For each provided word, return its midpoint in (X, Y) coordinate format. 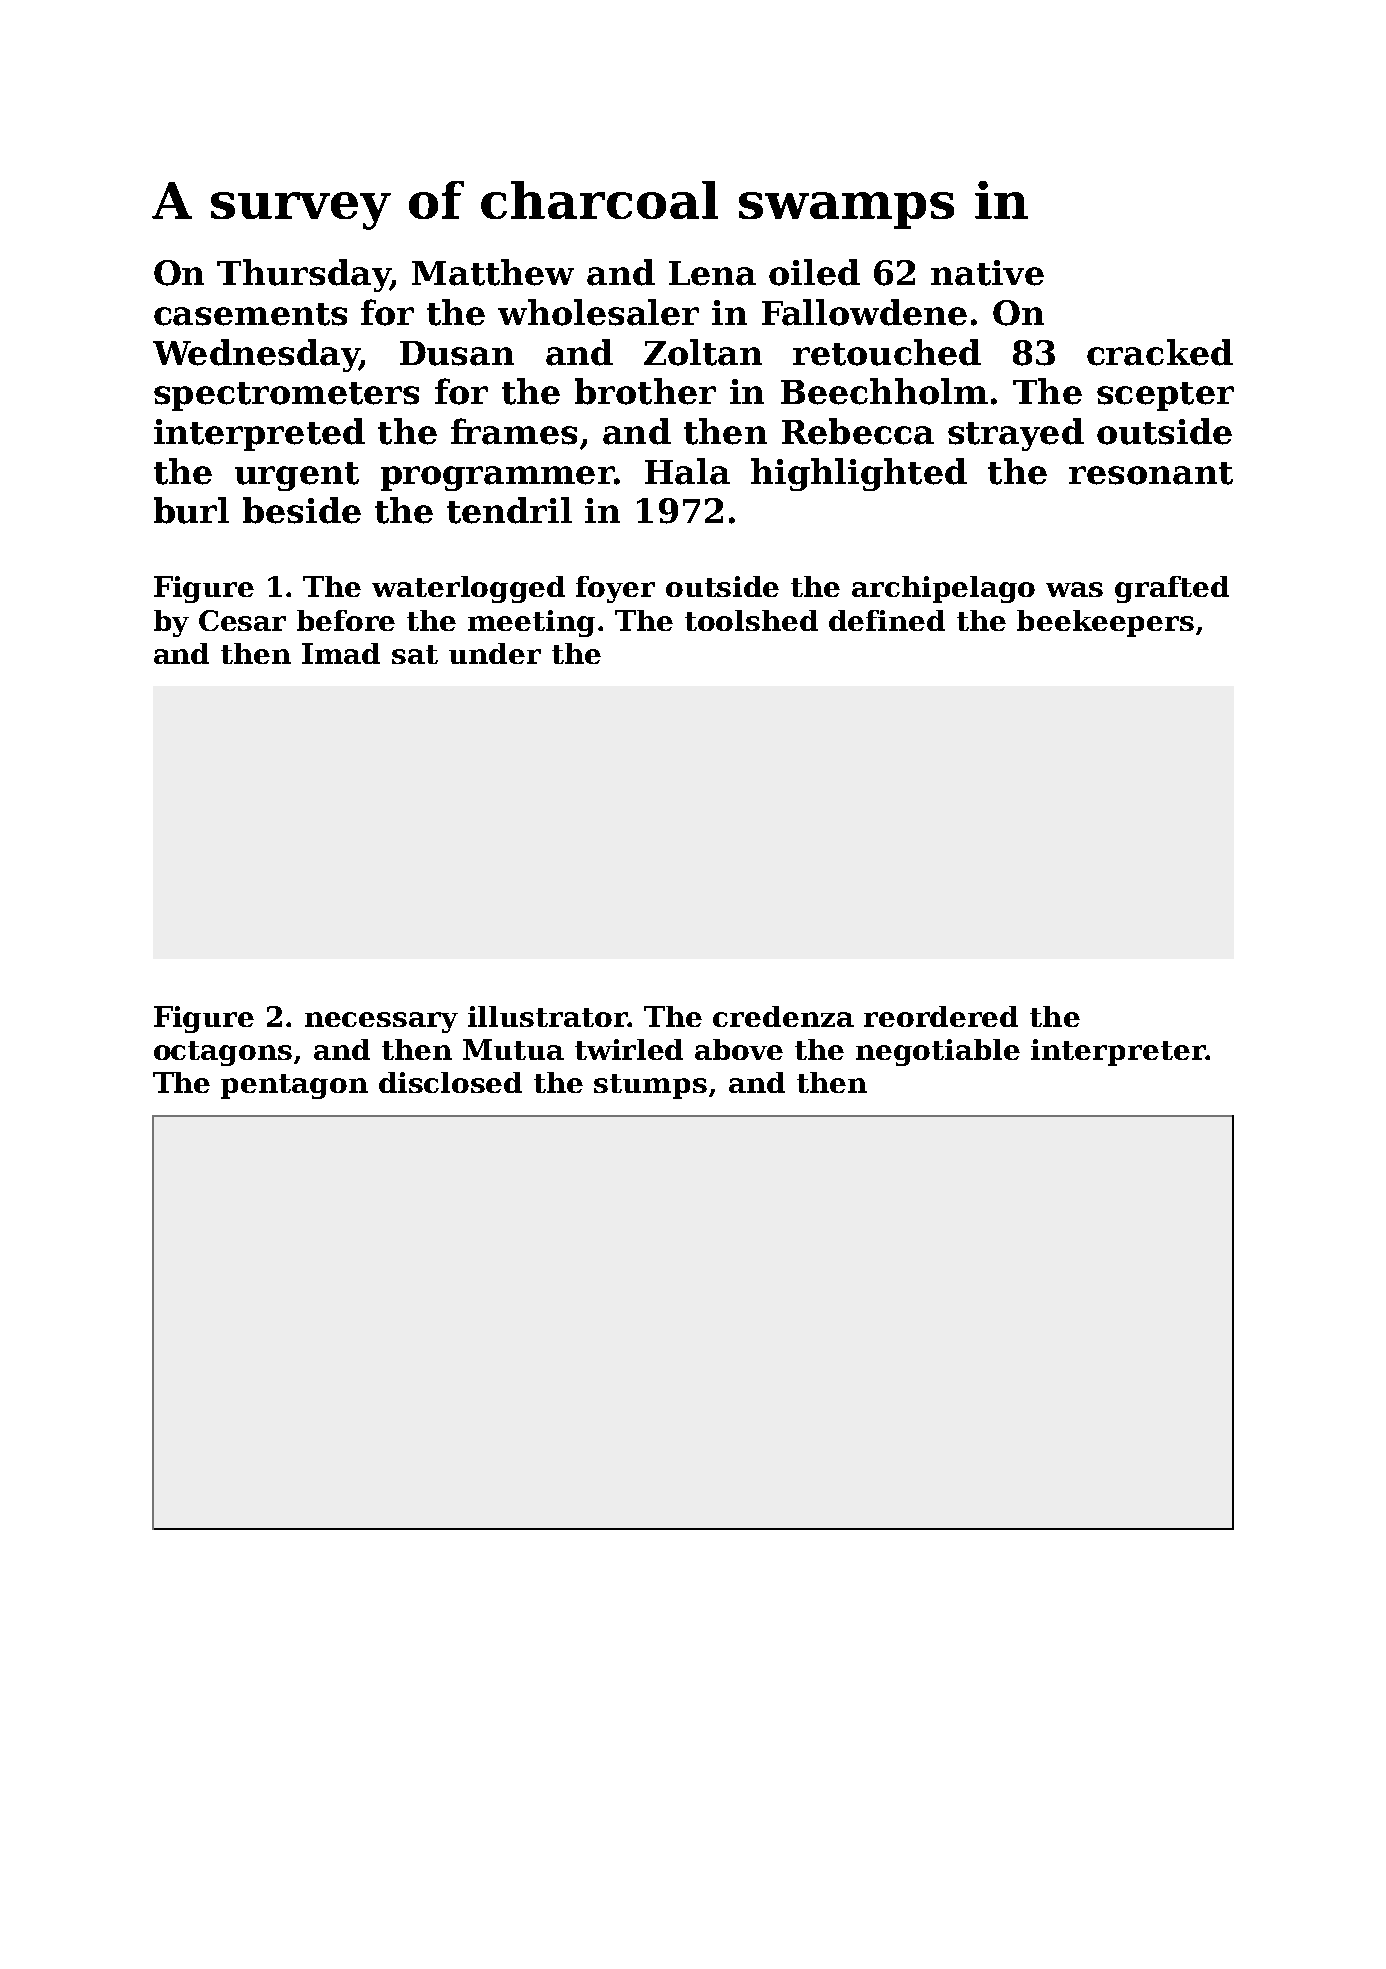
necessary (381, 1022)
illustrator (548, 1016)
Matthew (493, 272)
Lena (712, 273)
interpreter (1118, 1052)
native (987, 273)
